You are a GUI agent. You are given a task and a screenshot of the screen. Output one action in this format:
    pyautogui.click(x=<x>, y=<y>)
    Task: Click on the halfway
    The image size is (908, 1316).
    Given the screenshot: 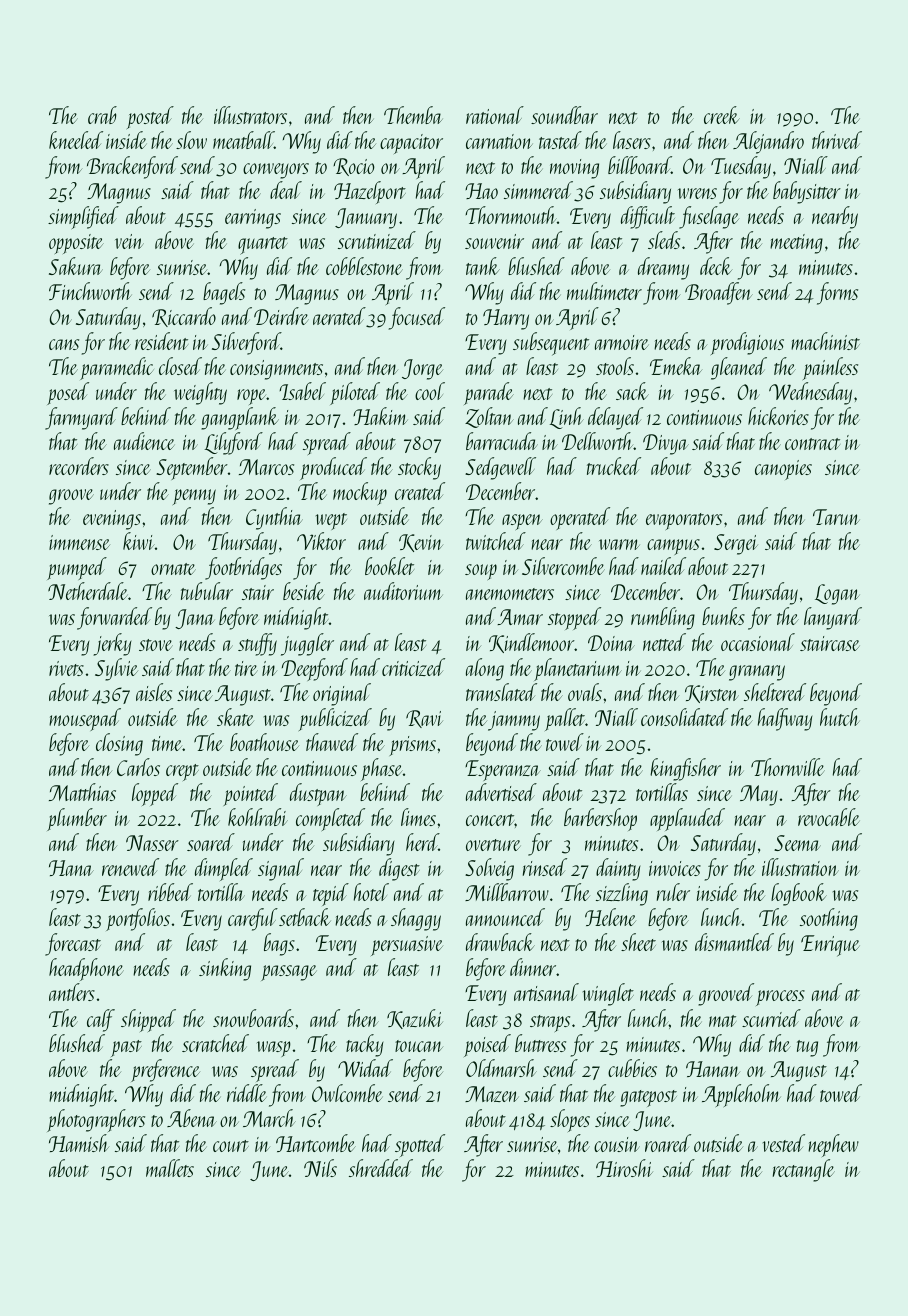 What is the action you would take?
    pyautogui.click(x=785, y=719)
